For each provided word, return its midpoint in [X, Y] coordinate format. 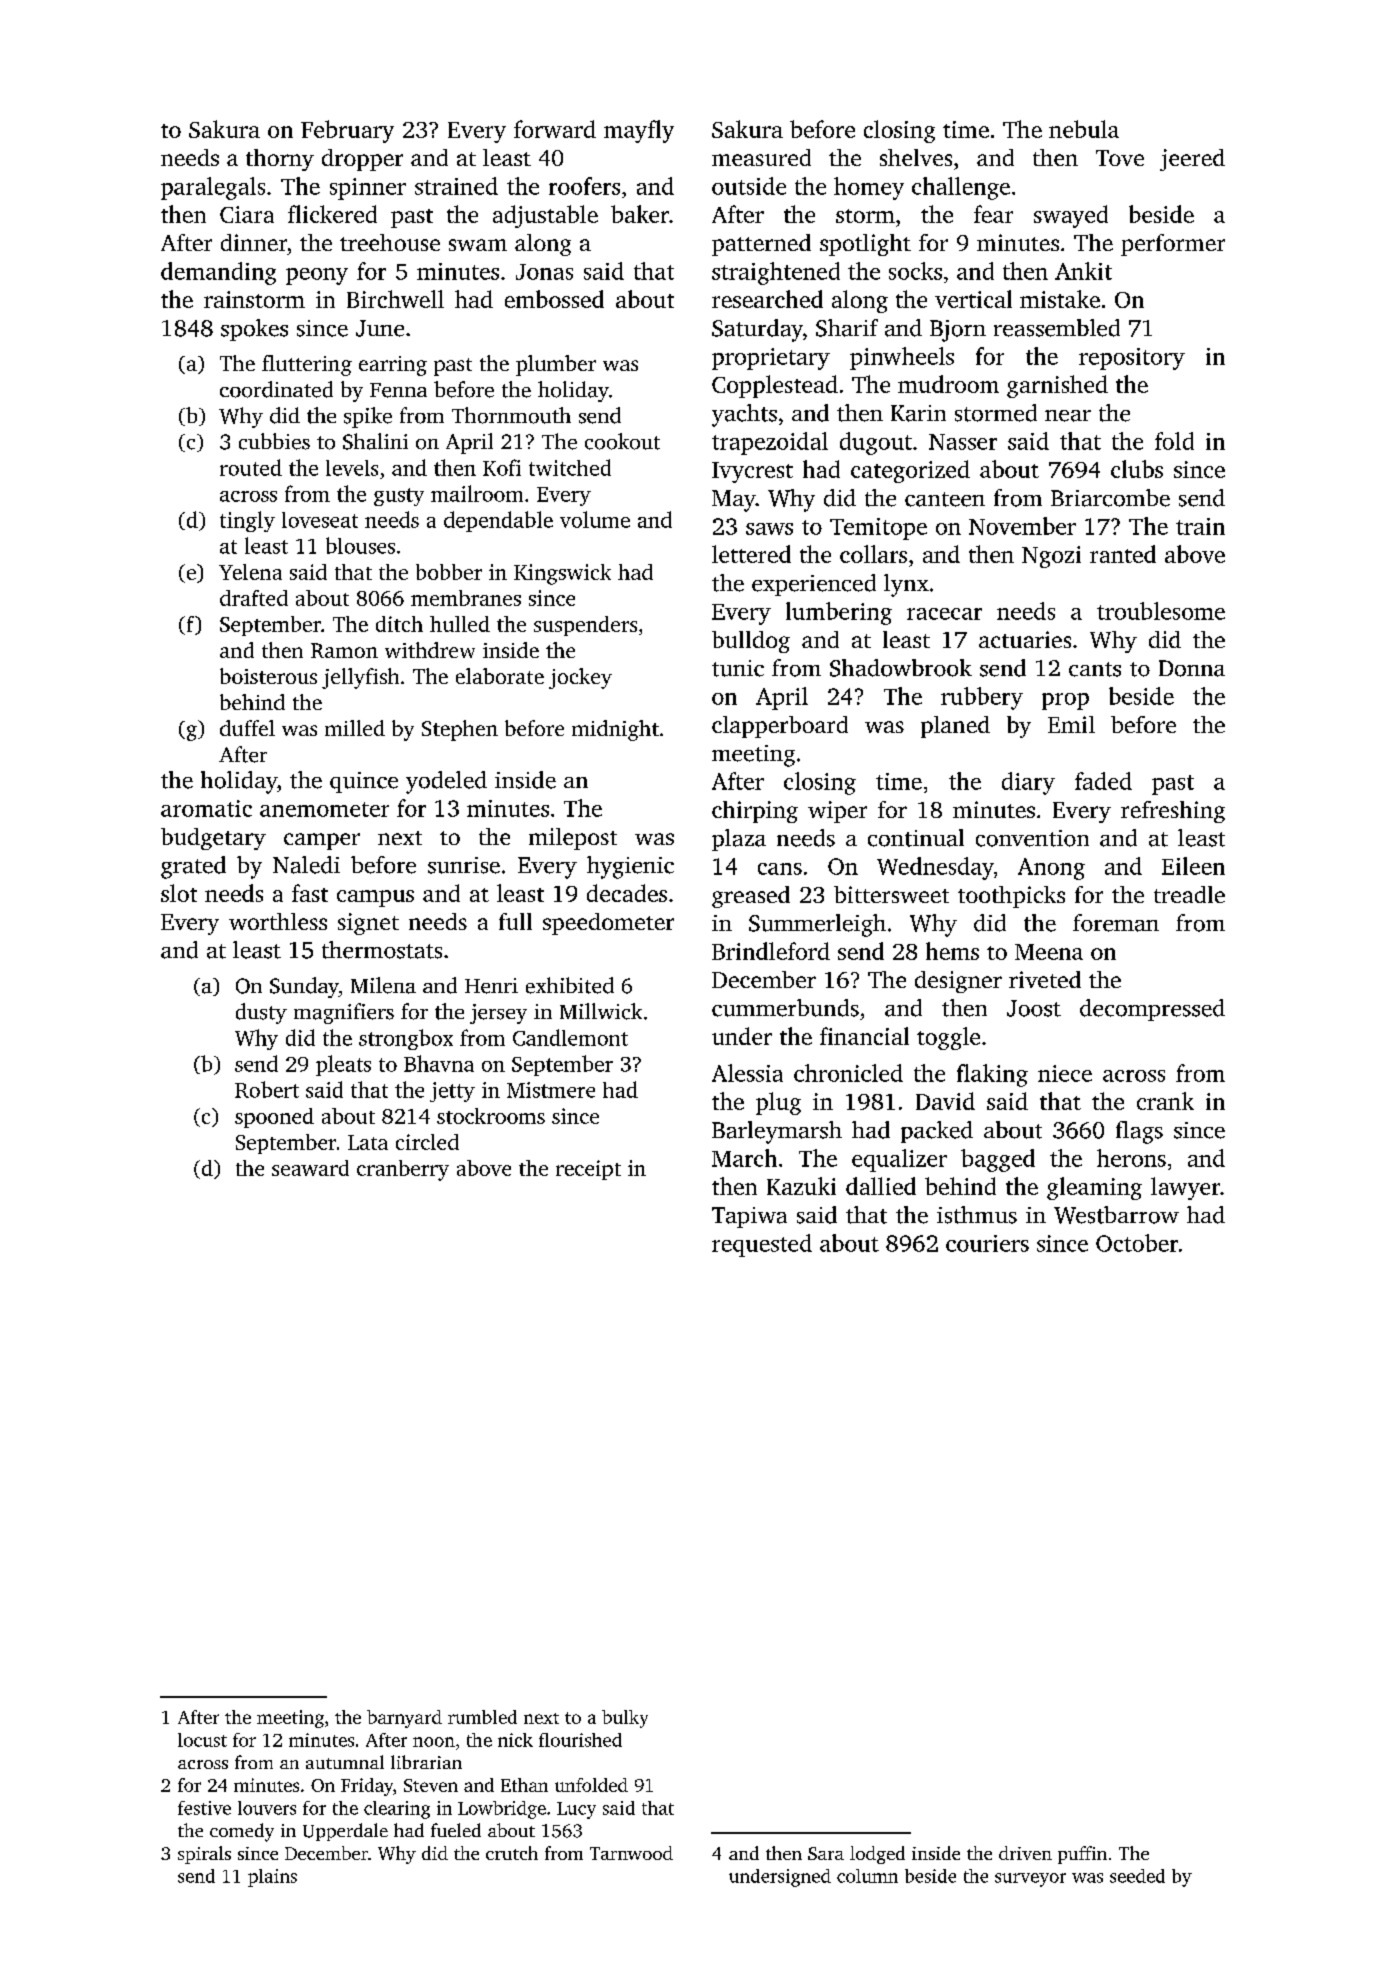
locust [202, 1740]
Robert [267, 1089]
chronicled [848, 1073]
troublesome [1161, 611]
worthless [278, 921]
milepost [573, 839]
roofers [584, 186]
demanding [218, 273]
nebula [1084, 129]
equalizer [899, 1160]
